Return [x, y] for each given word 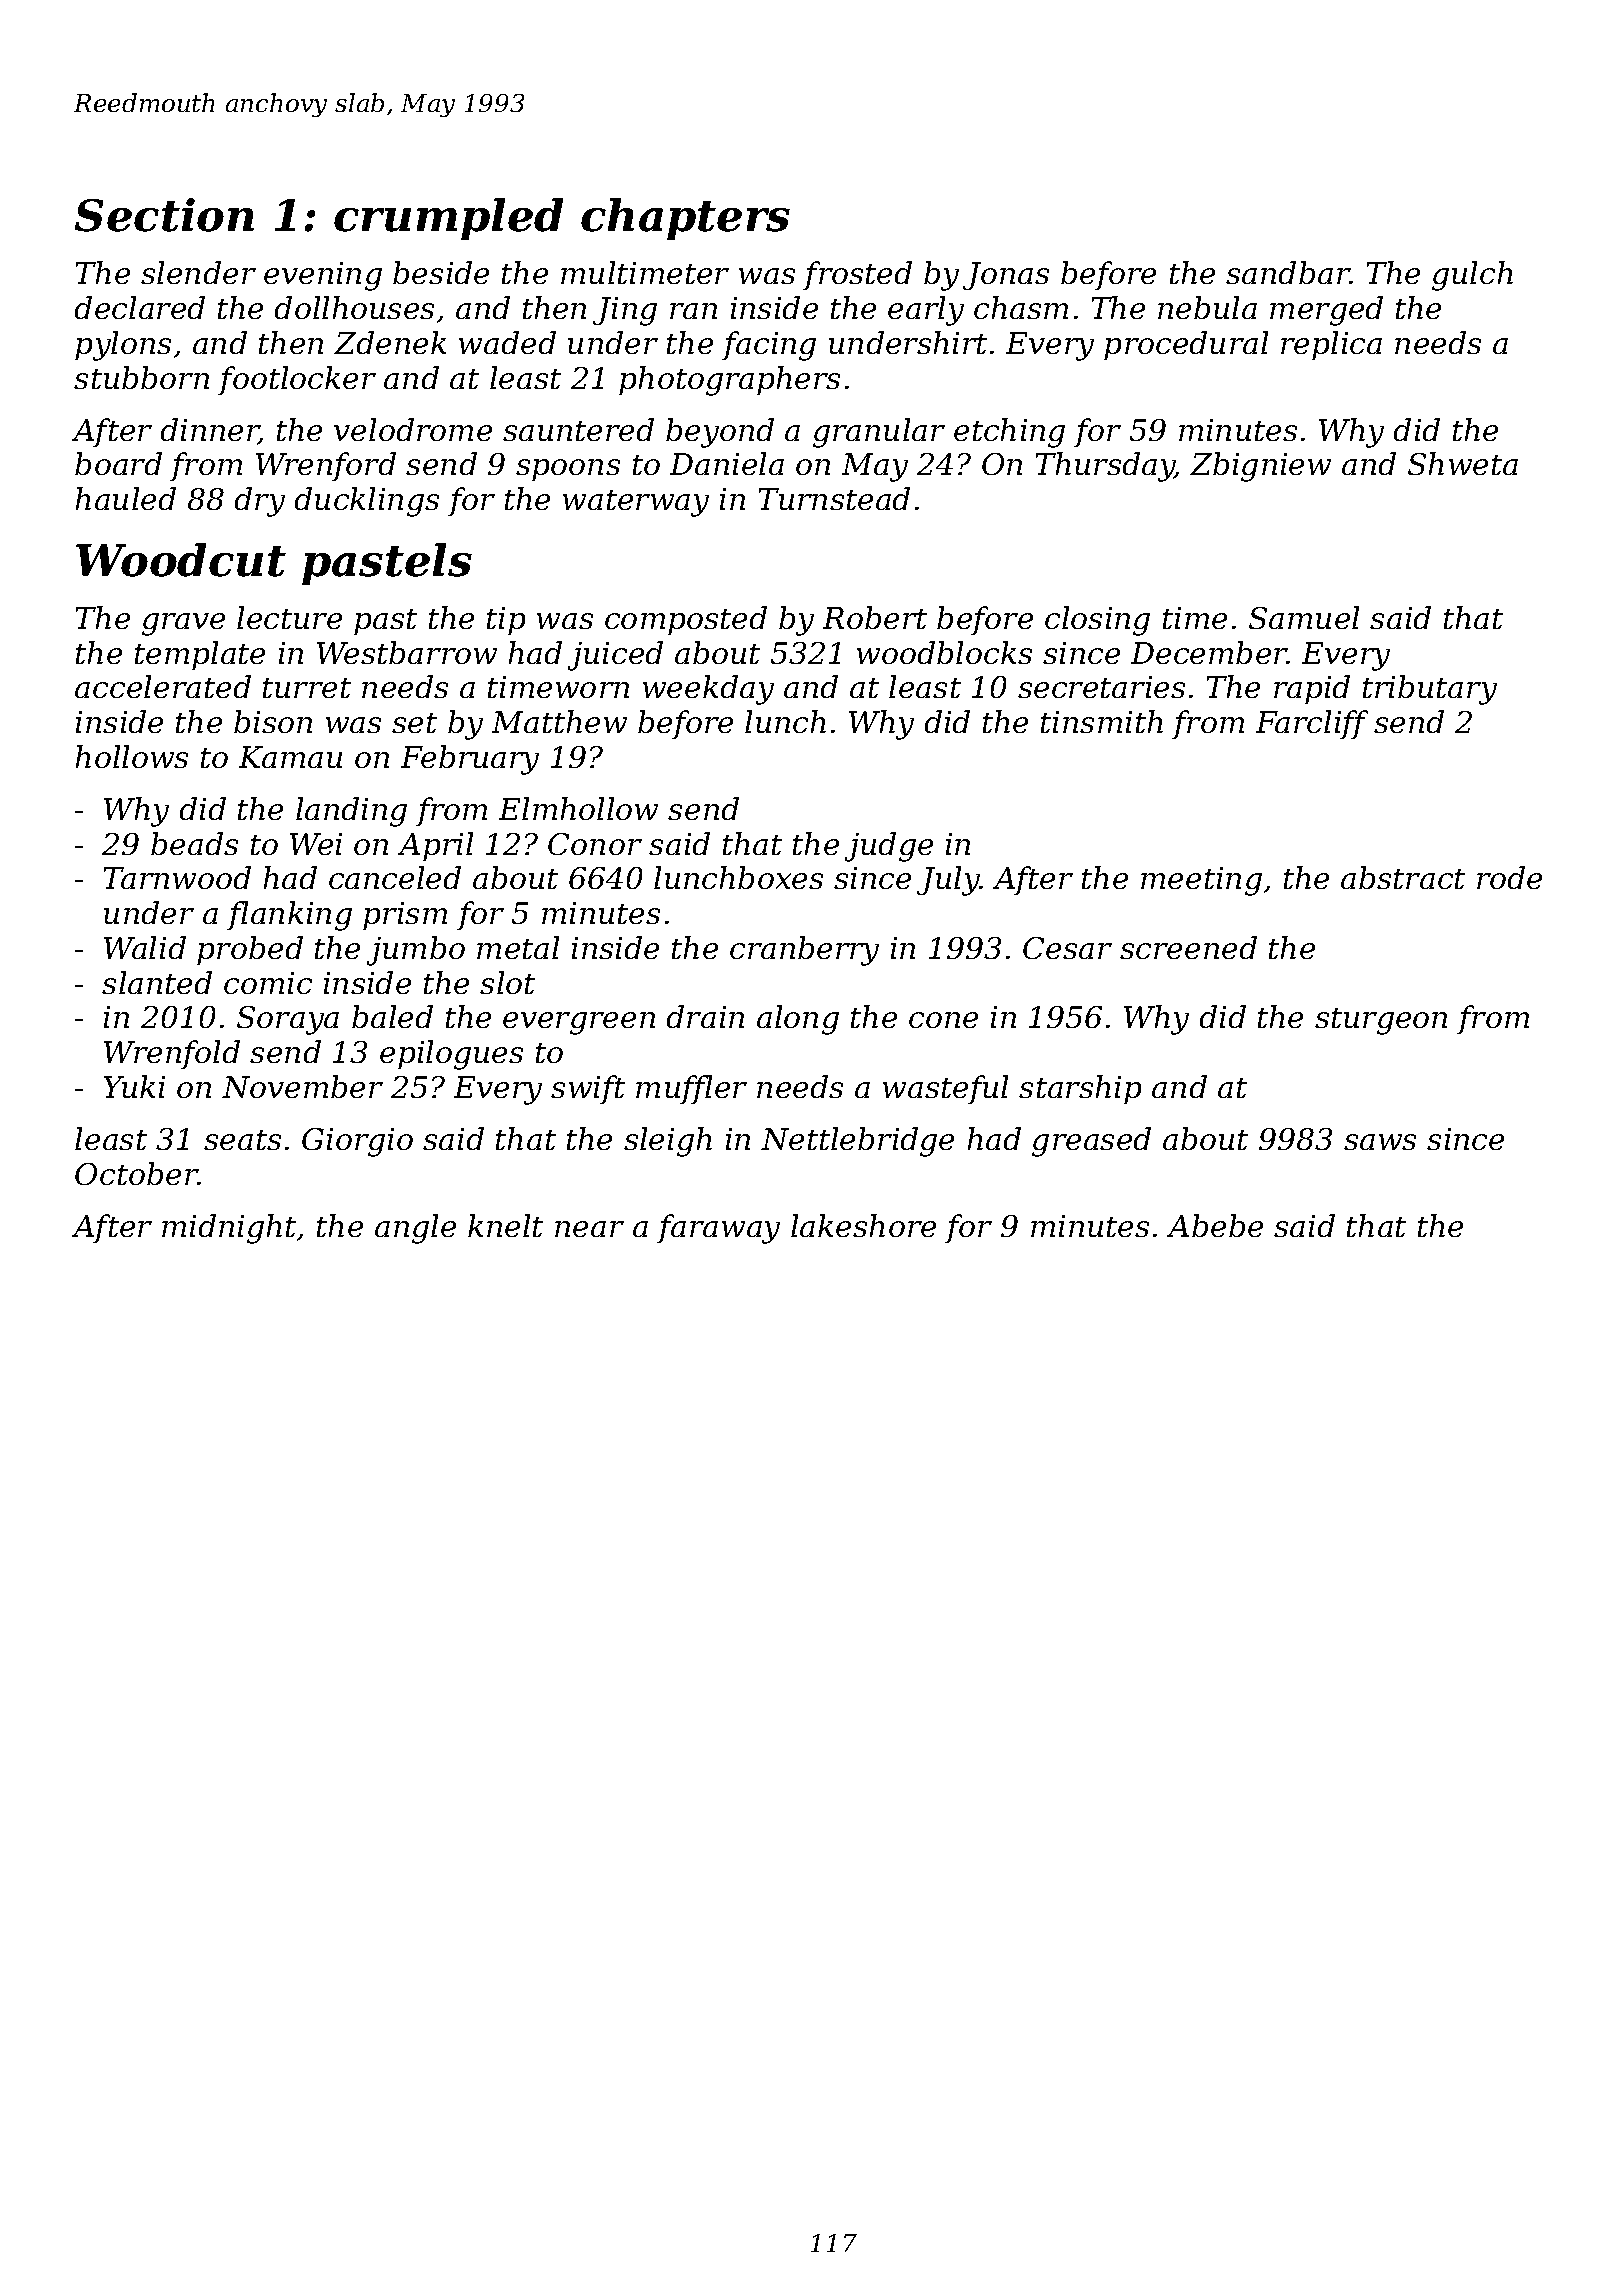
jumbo [416, 951]
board [118, 463]
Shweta [1463, 463]
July [948, 881]
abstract [1403, 877]
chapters [685, 219]
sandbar [1288, 272]
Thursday [1105, 467]
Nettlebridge [857, 1142]
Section [164, 215]
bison [273, 721]
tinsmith [1102, 721]
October [136, 1173]
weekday [708, 690]
